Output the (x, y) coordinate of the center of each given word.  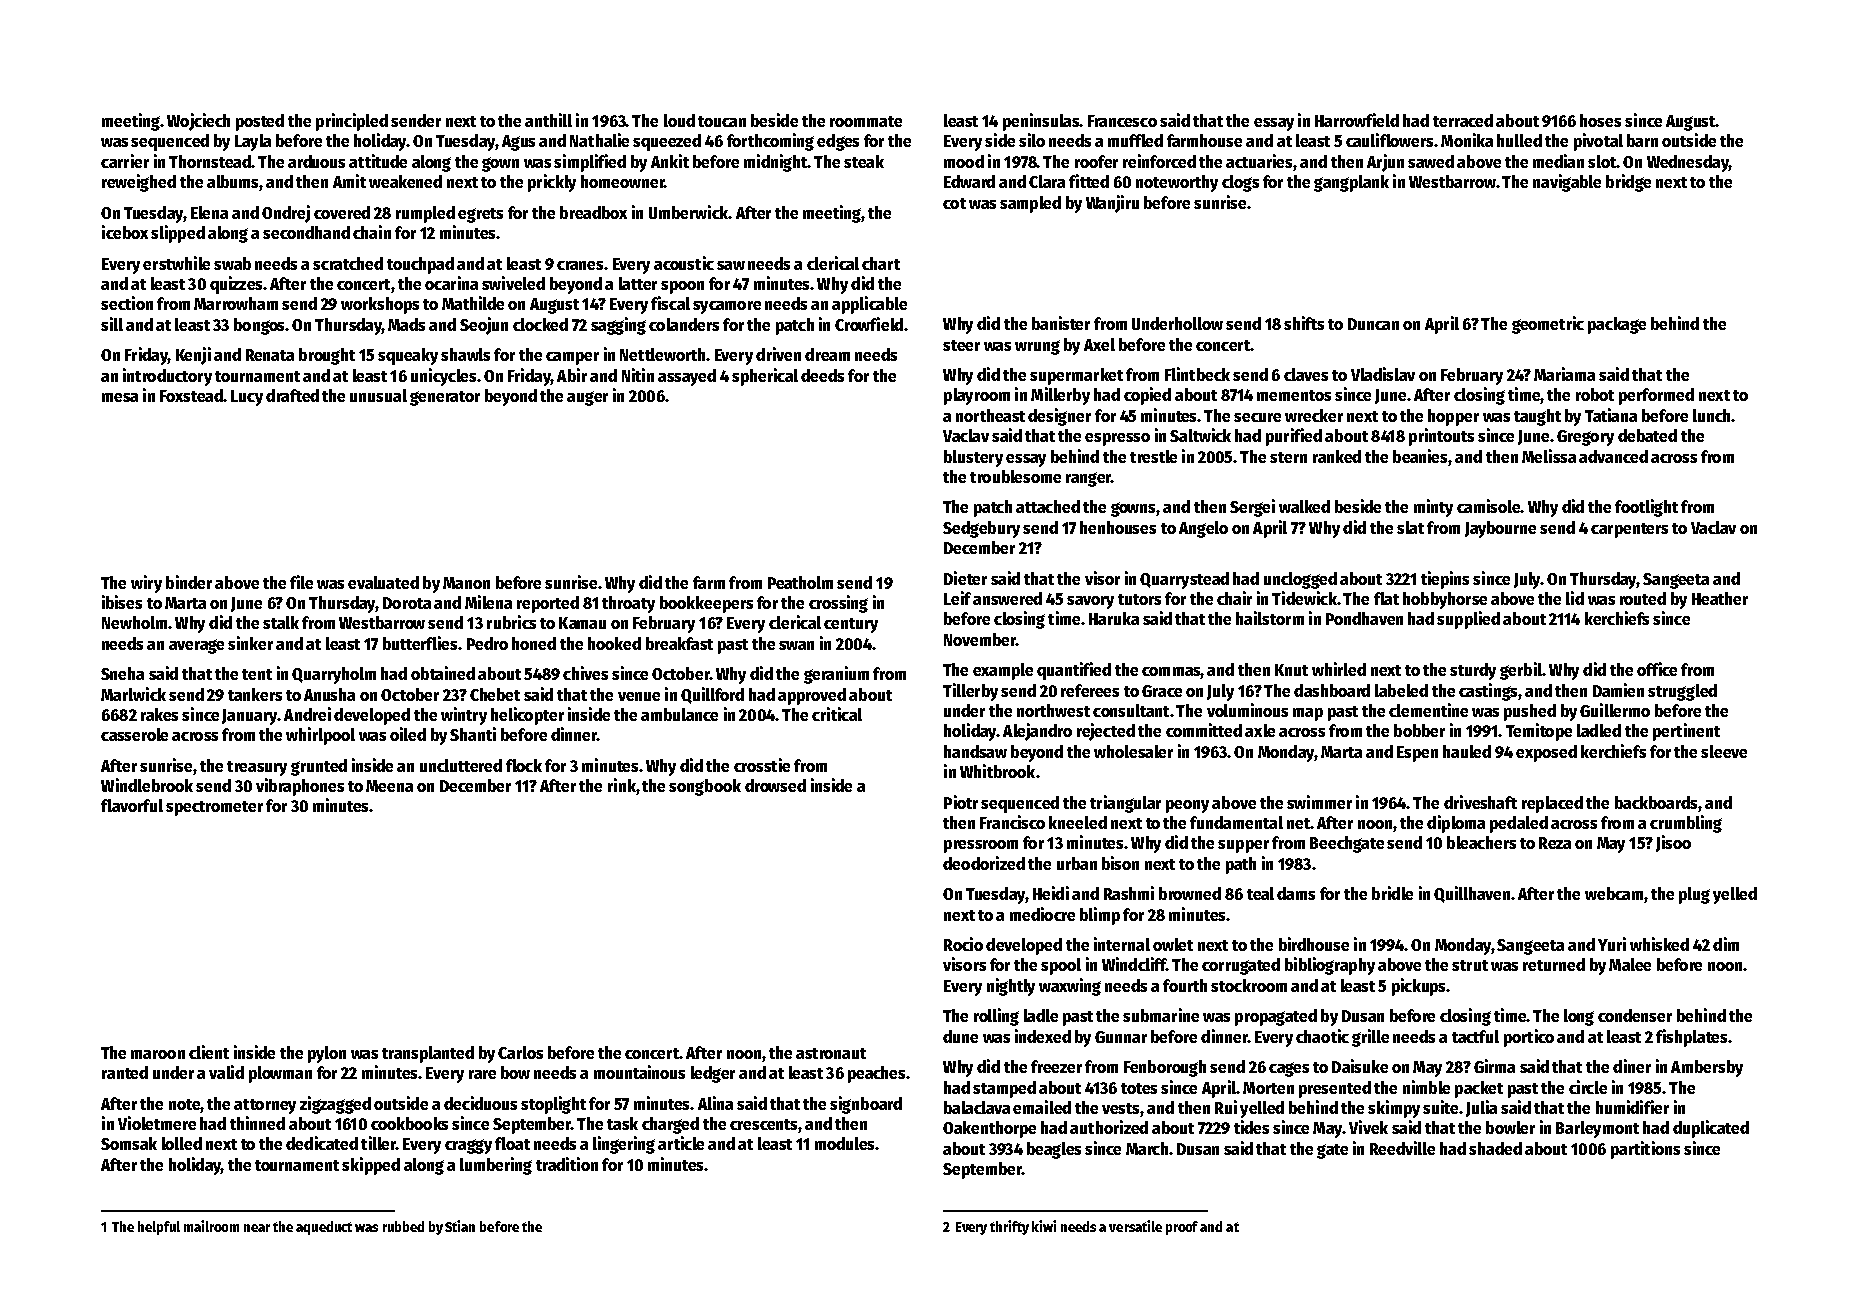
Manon (466, 583)
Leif (957, 598)
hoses (1600, 120)
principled (352, 122)
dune (960, 1036)
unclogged (1300, 580)
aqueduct (324, 1228)
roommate (866, 121)
